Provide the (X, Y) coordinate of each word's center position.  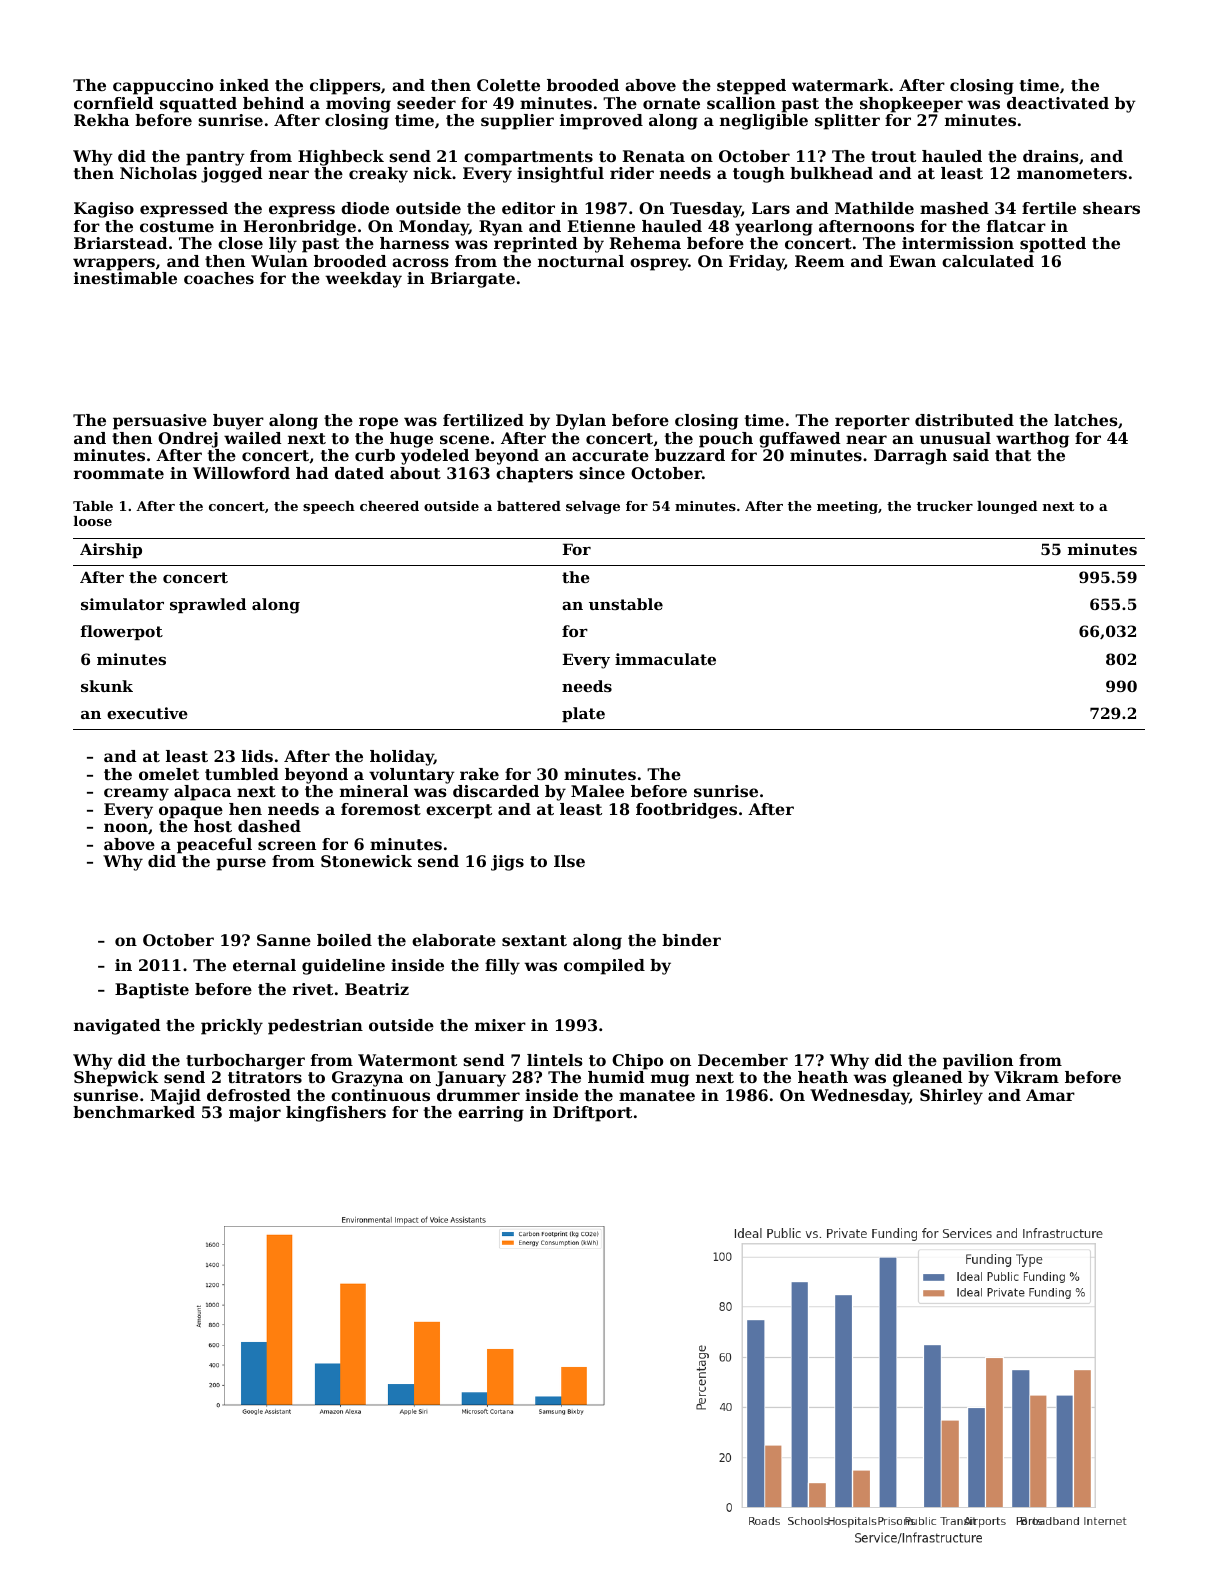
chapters (534, 475)
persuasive (160, 422)
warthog (1032, 440)
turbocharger (245, 1062)
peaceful (214, 846)
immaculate (665, 659)
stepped (751, 87)
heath (823, 1077)
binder (691, 940)
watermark (840, 85)
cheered (389, 506)
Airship (111, 550)
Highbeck (341, 158)
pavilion (978, 1062)
